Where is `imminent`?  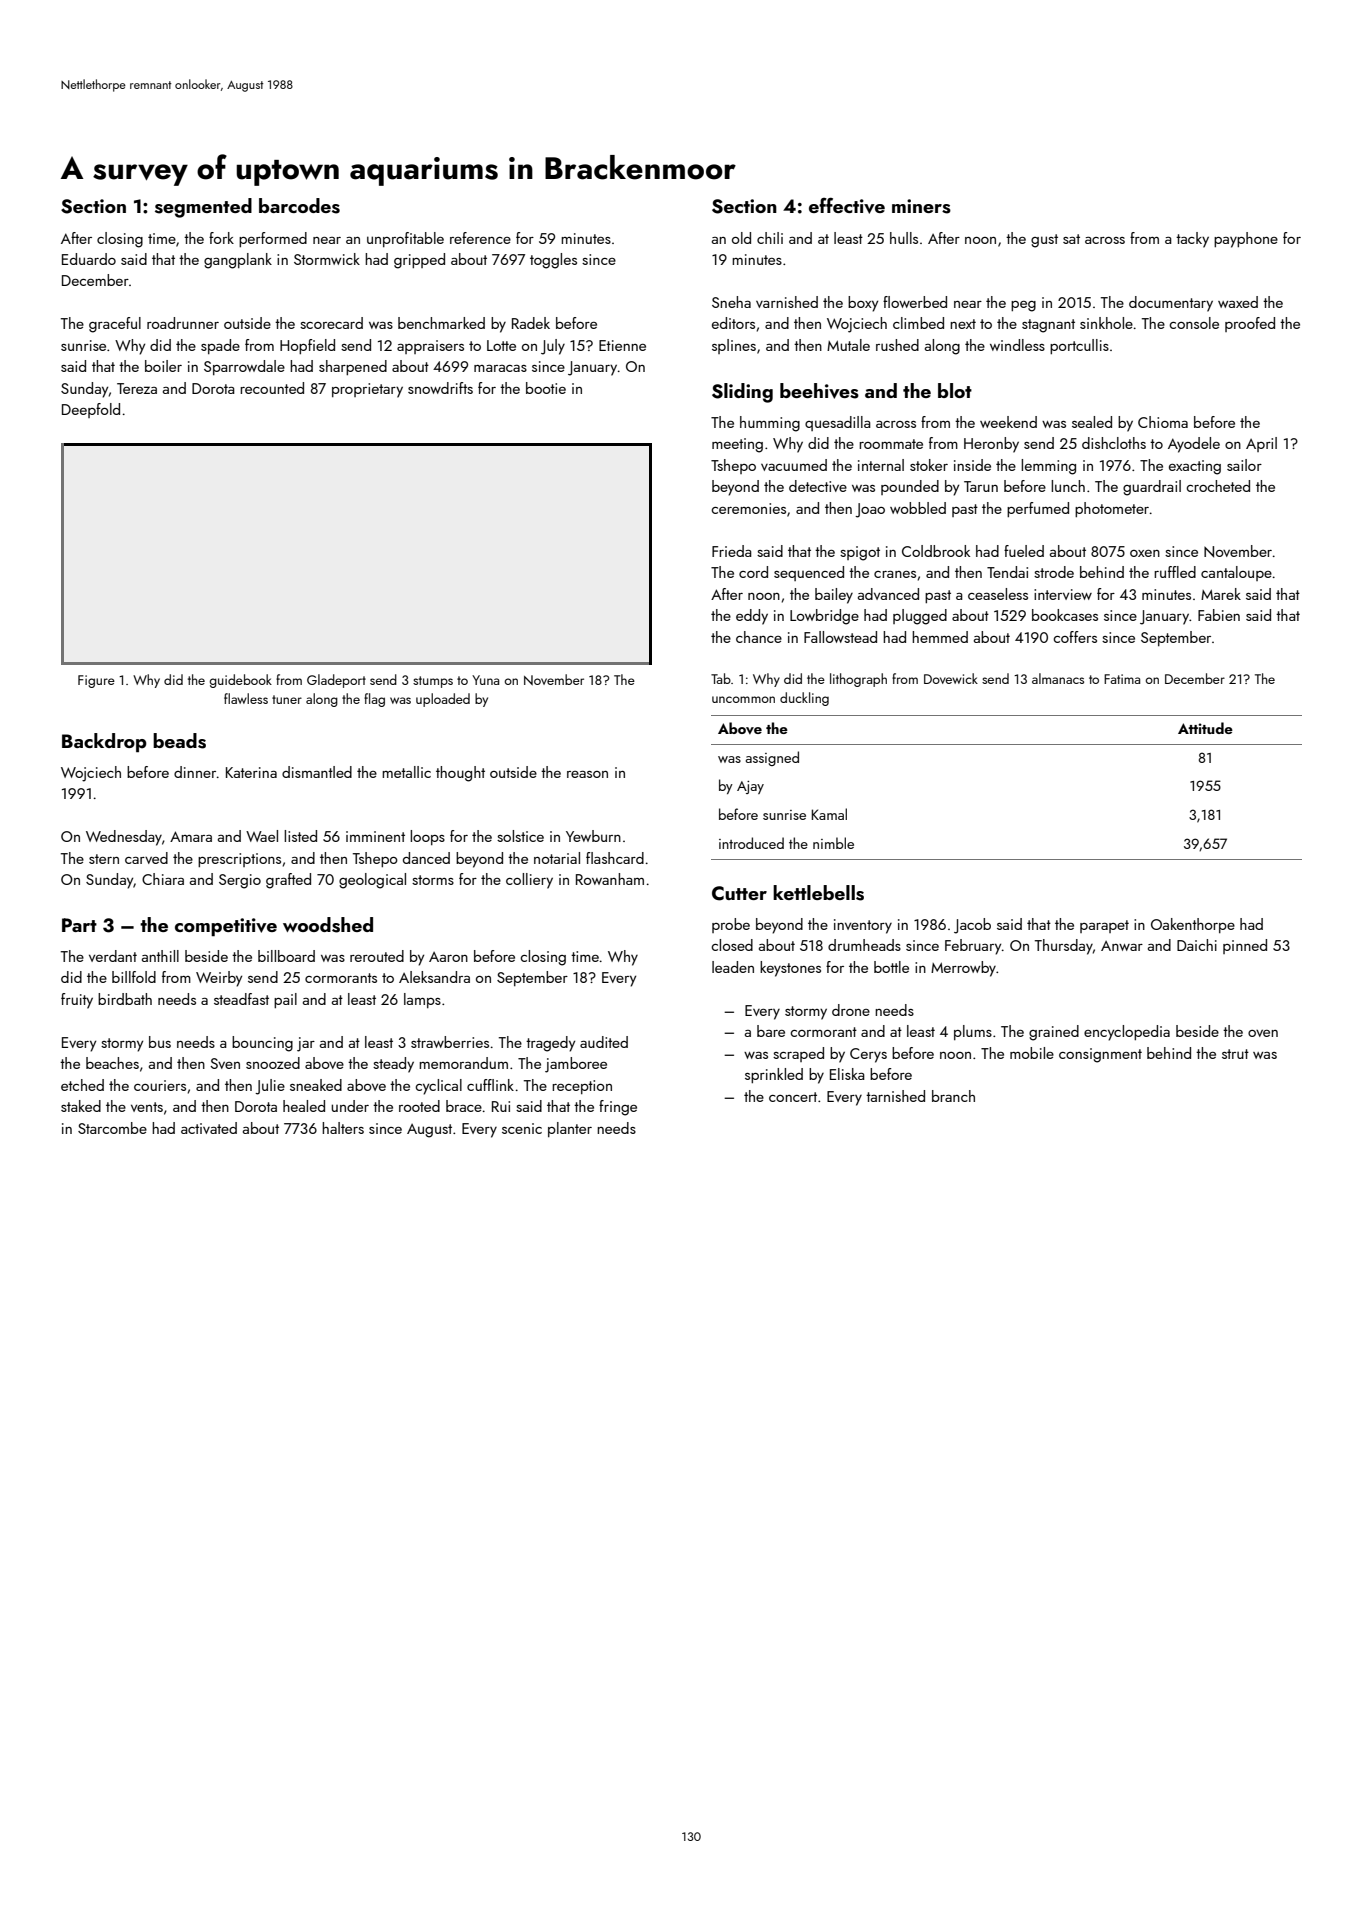 imminent is located at coordinates (375, 836).
